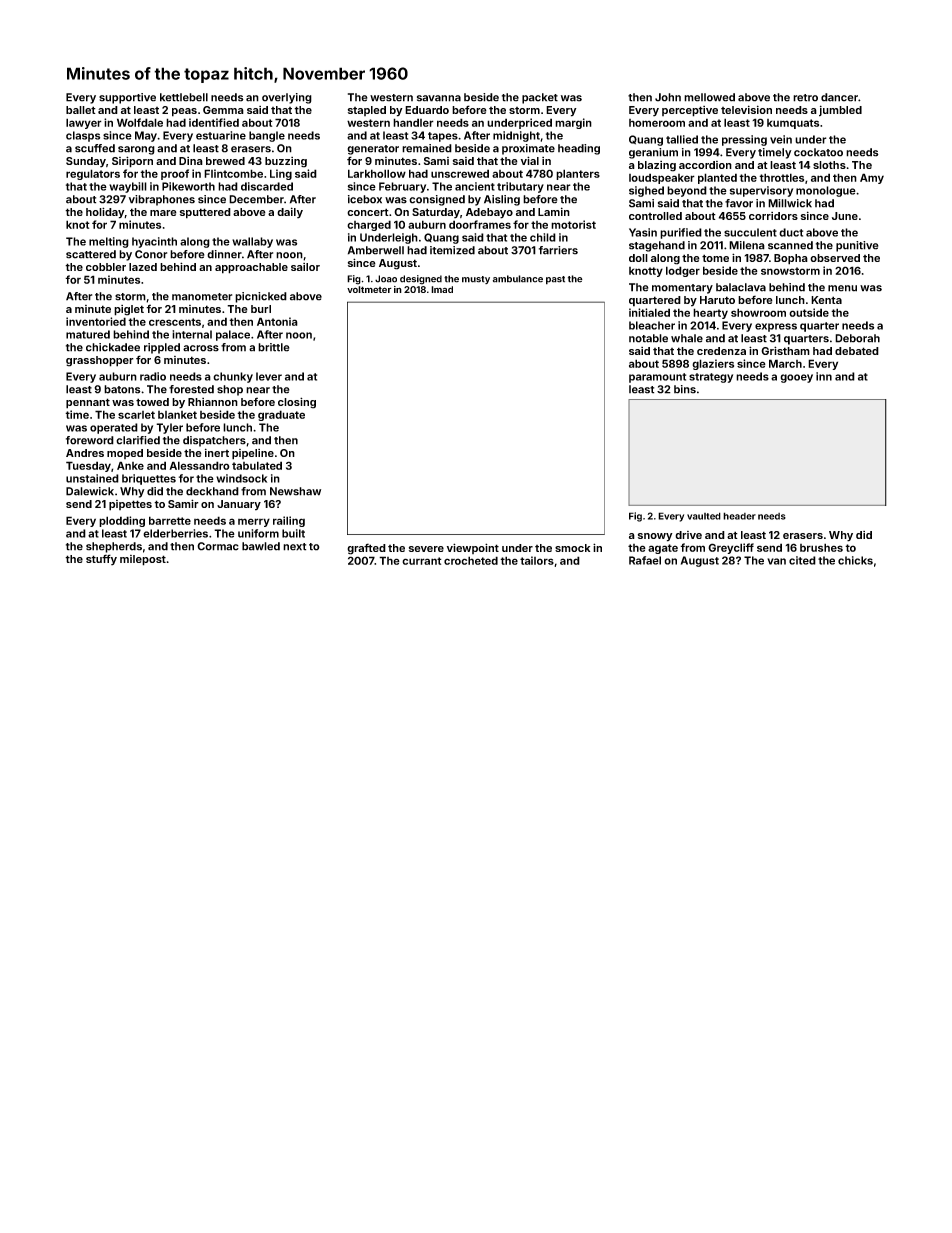  What do you see at coordinates (274, 347) in the page?
I see `brittle` at bounding box center [274, 347].
